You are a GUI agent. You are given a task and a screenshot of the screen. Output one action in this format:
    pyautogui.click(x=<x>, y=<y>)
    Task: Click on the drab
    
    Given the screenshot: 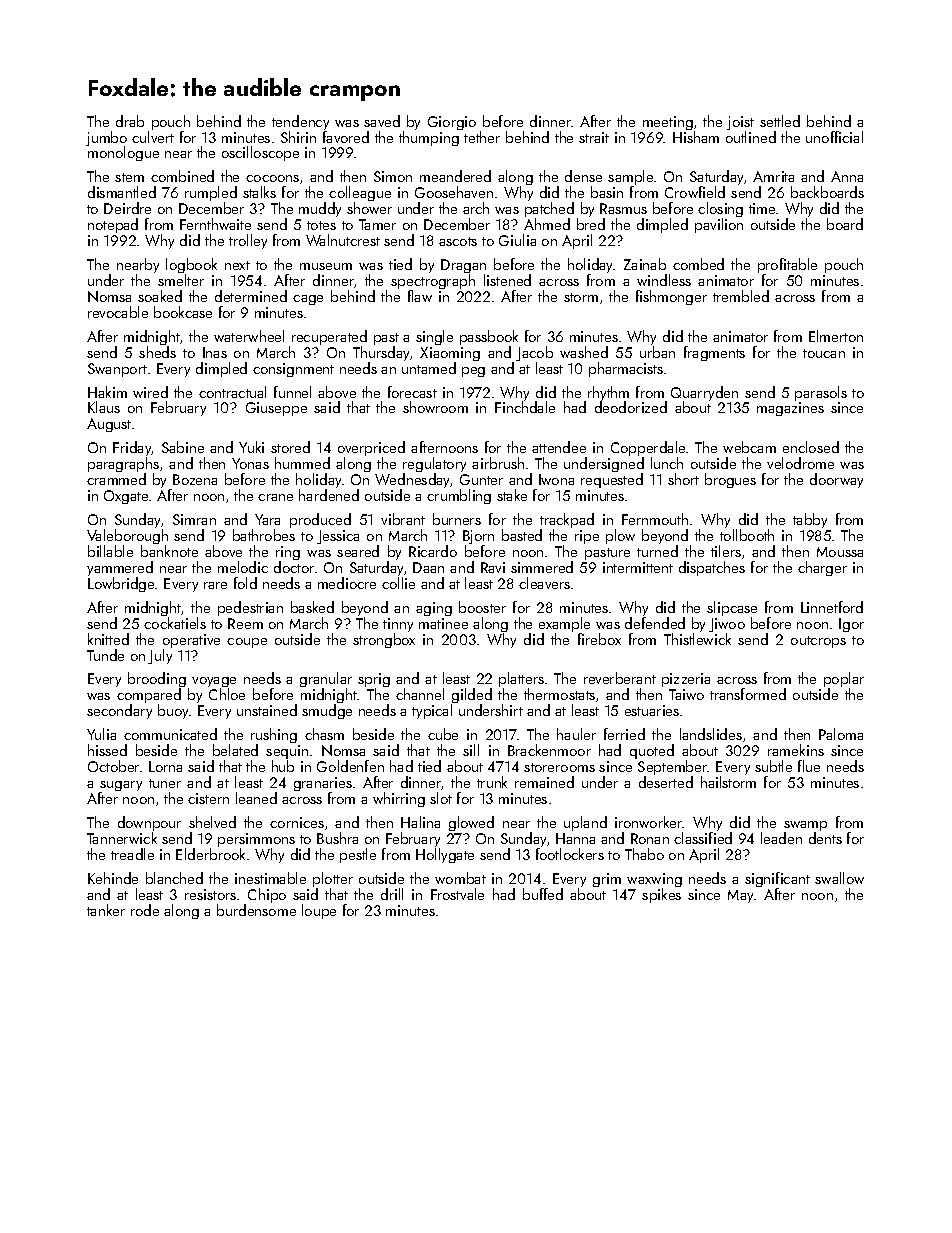 What is the action you would take?
    pyautogui.click(x=130, y=121)
